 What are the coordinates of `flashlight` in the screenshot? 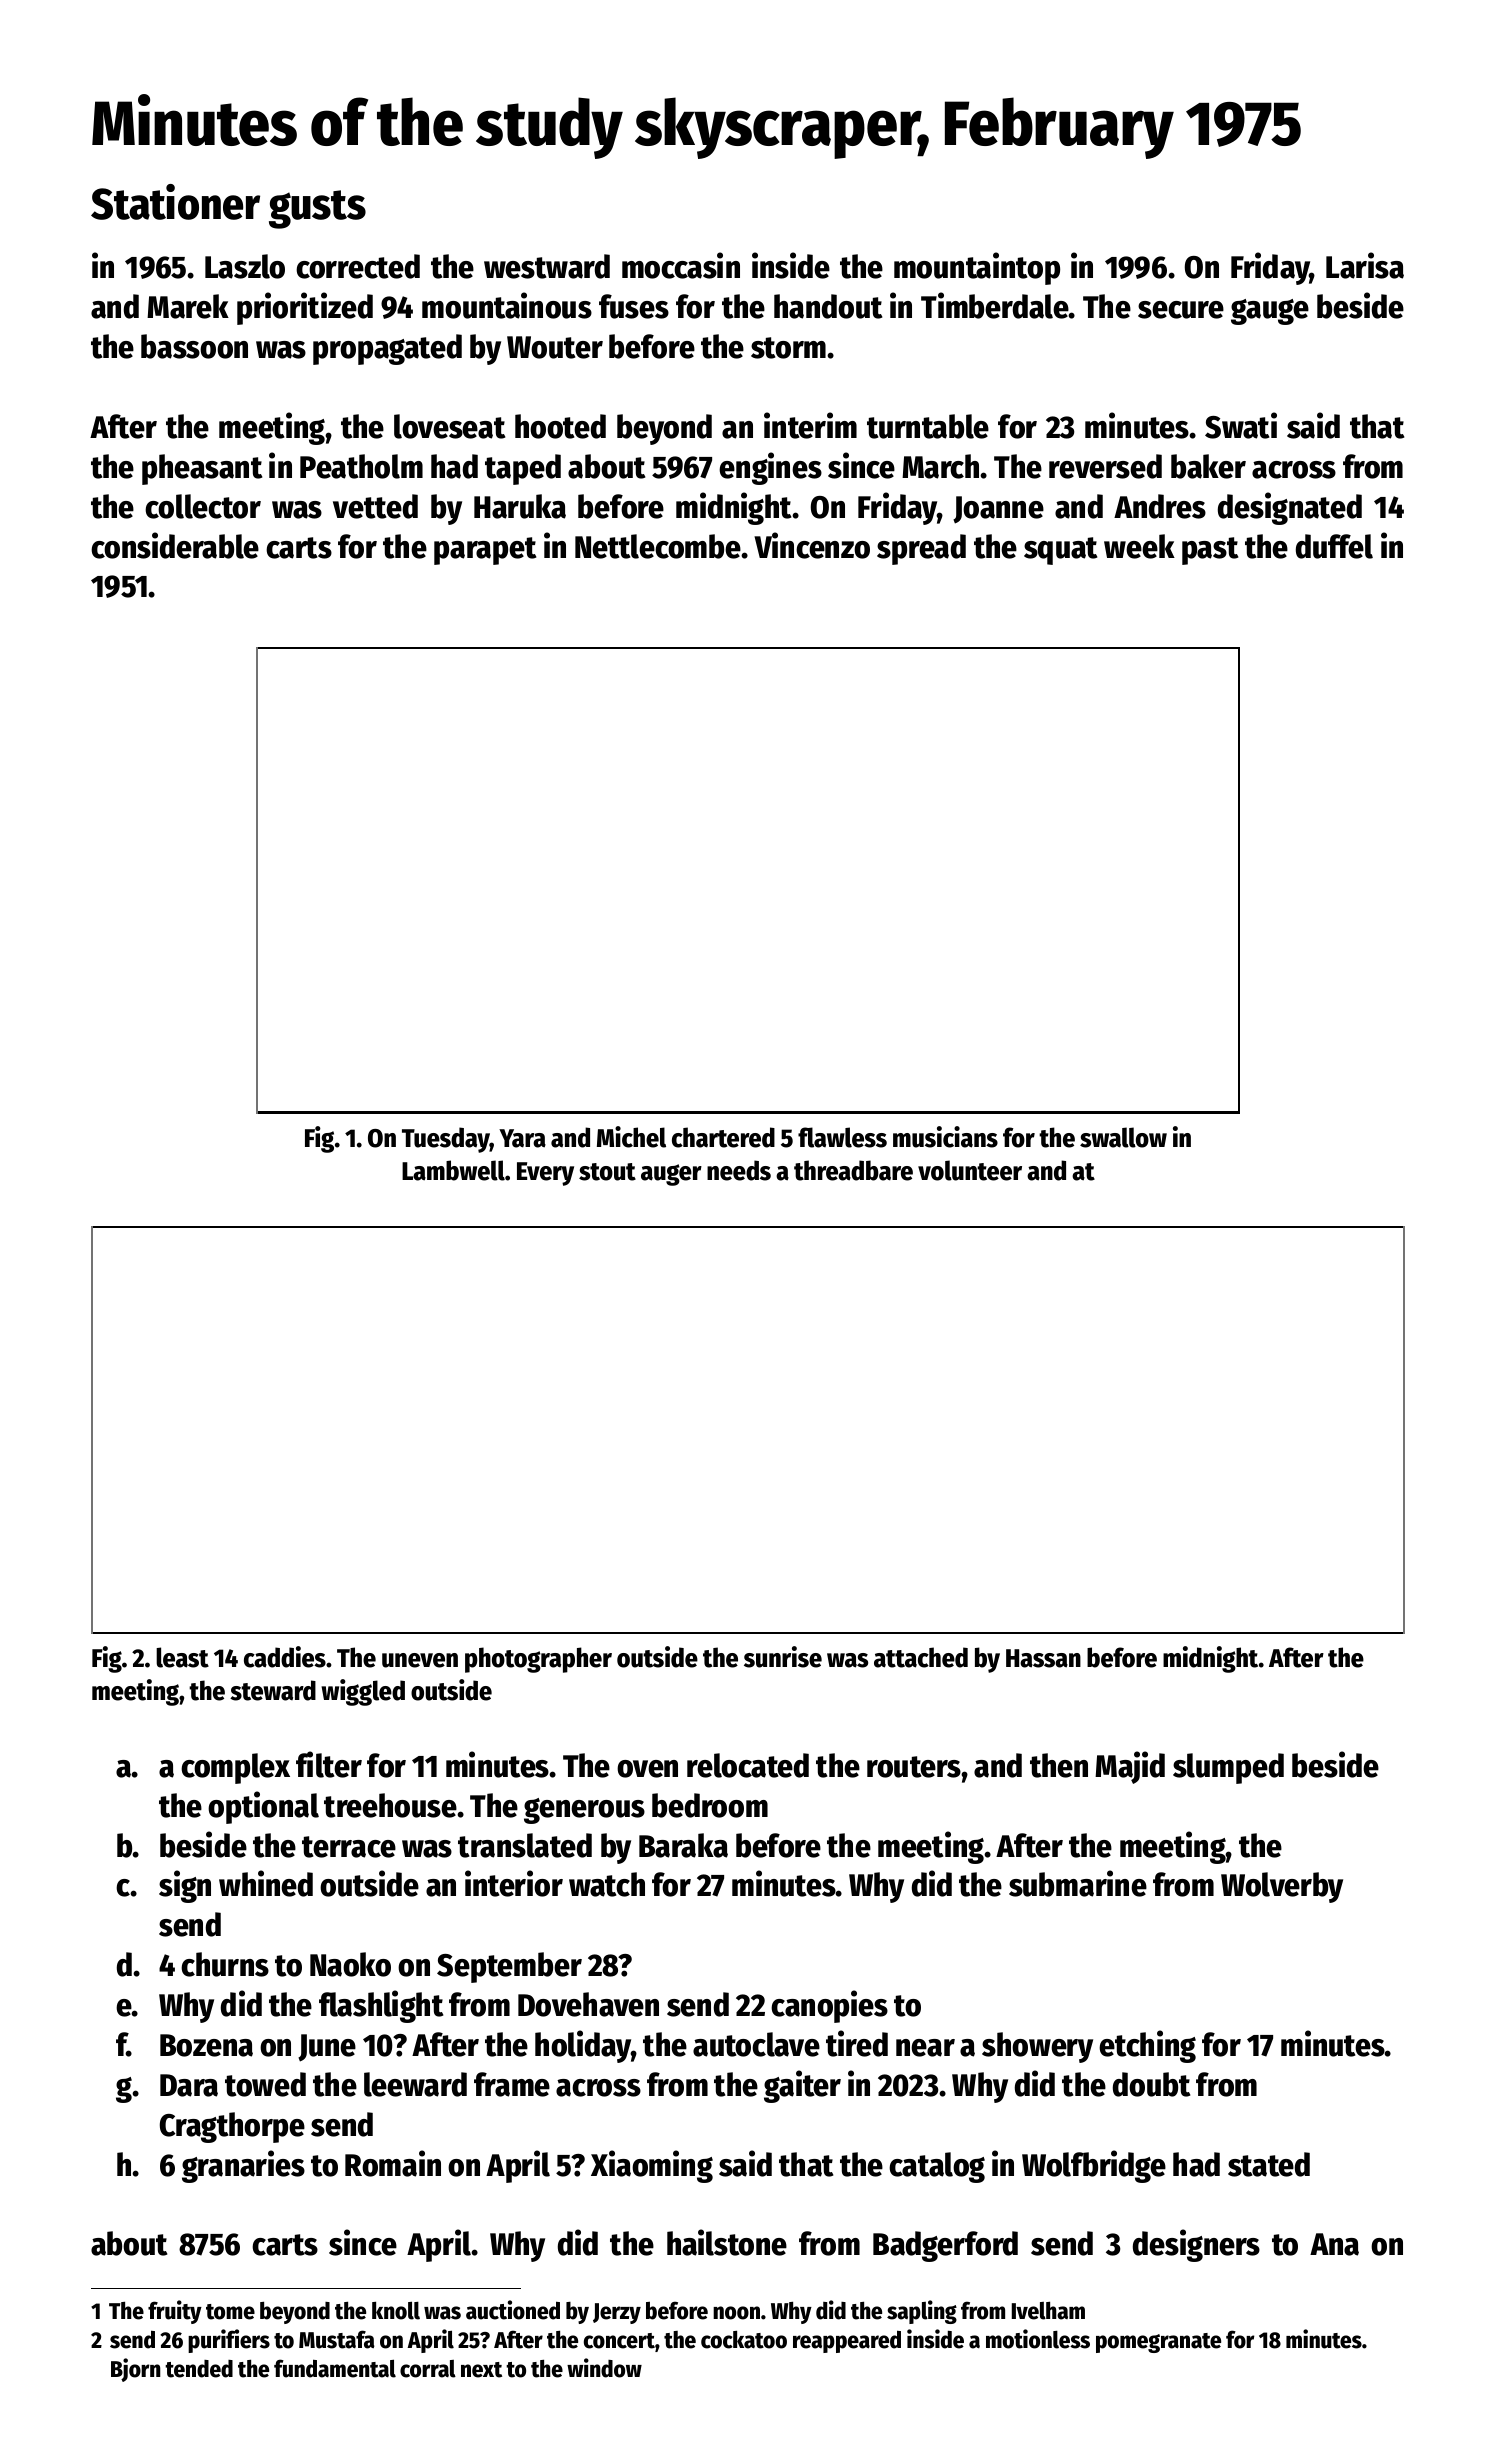 It's located at (381, 2006).
